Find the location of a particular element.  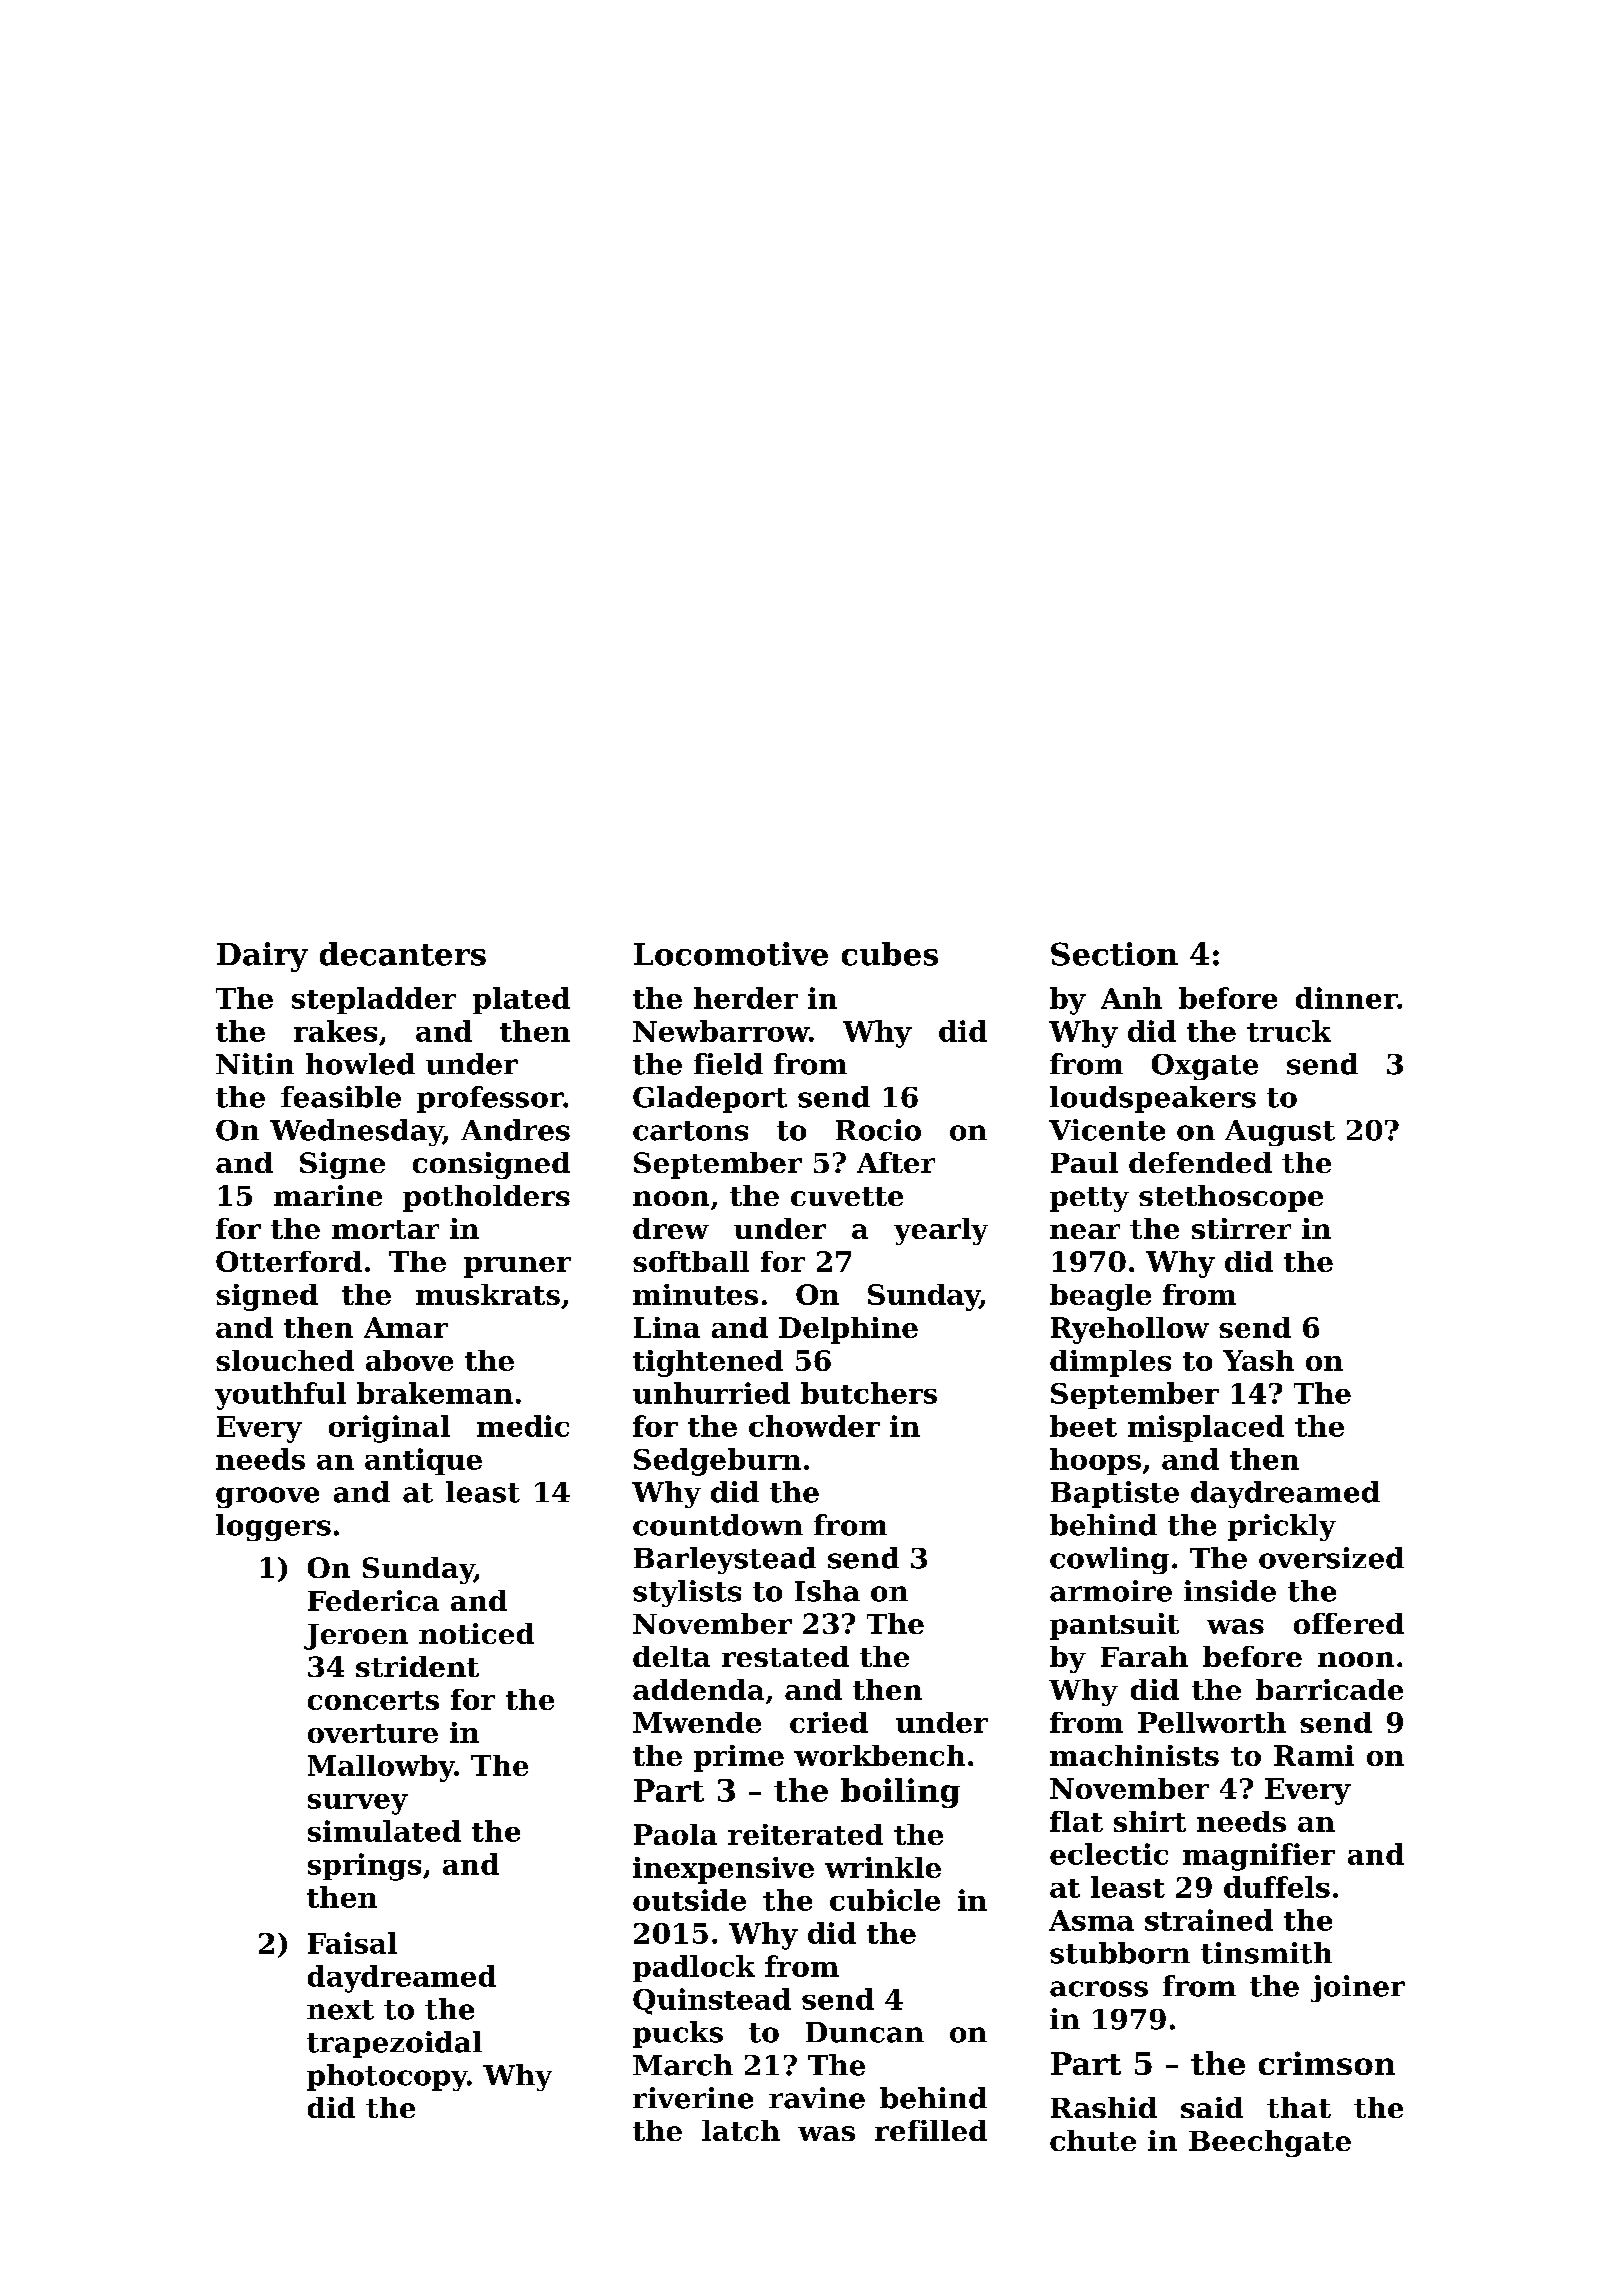

padlock is located at coordinates (694, 1968).
